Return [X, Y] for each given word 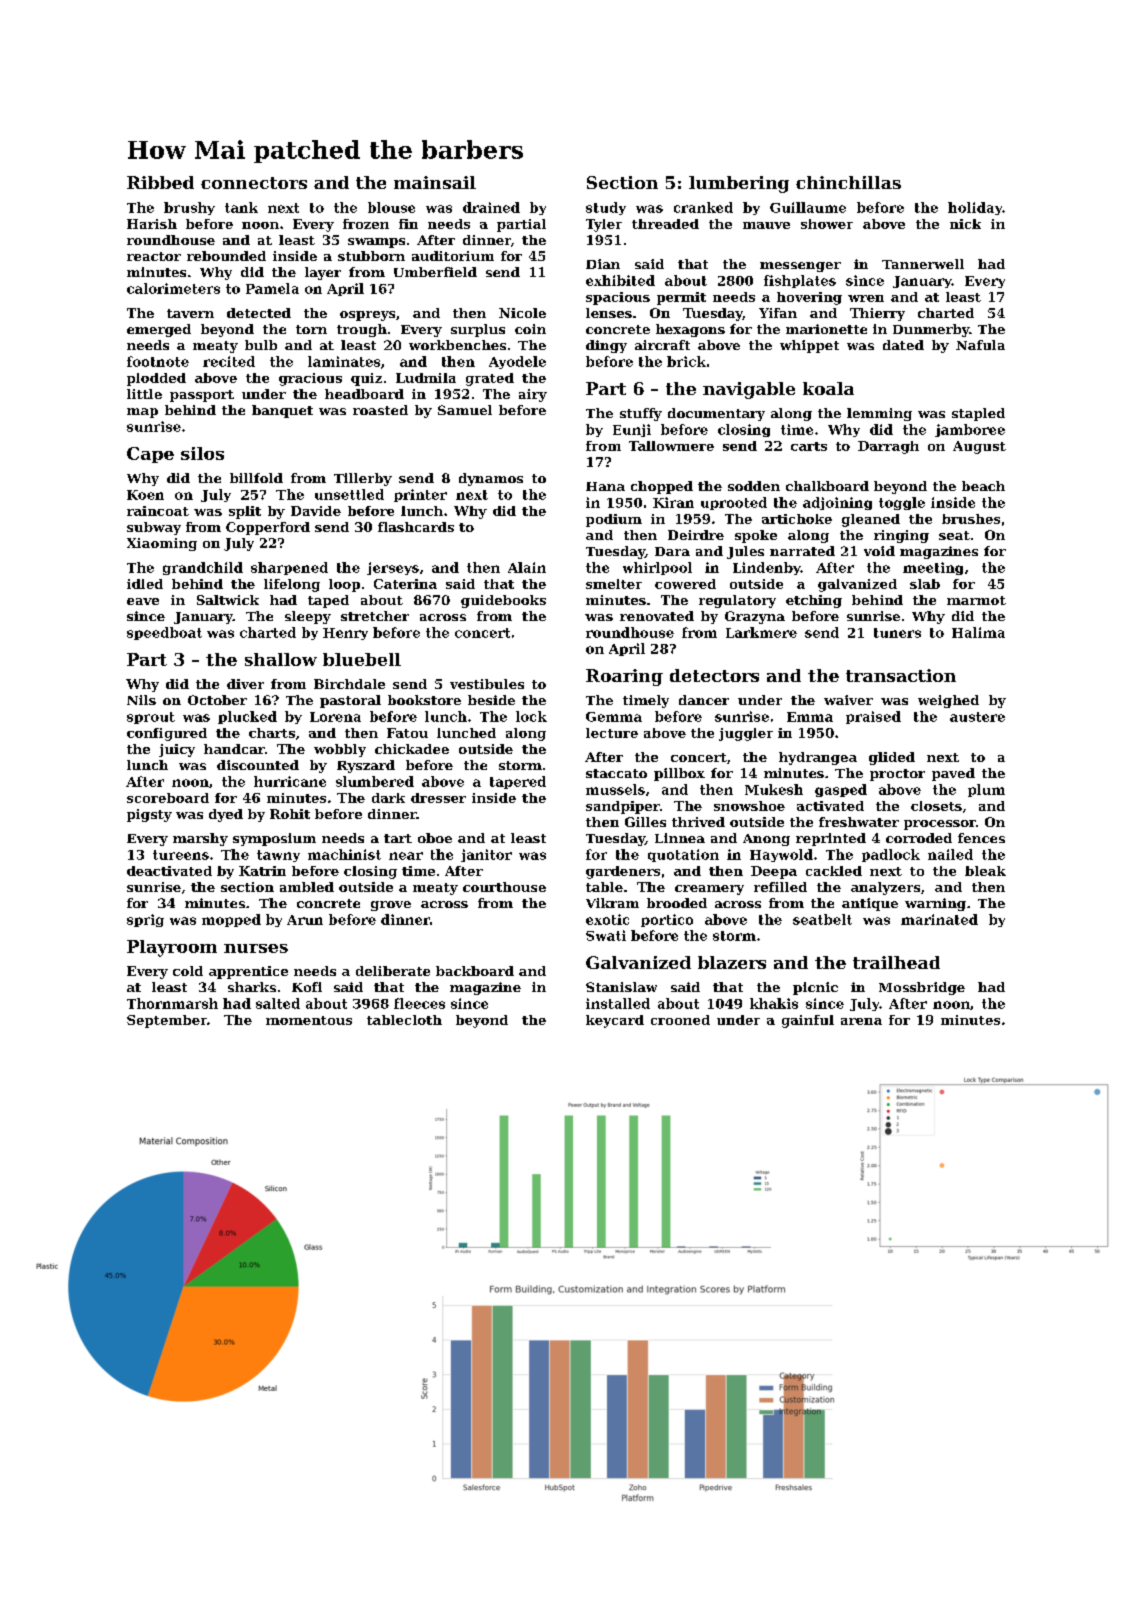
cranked [703, 207]
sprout [151, 718]
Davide [316, 511]
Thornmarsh [172, 1003]
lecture [612, 733]
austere [977, 717]
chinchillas [848, 182]
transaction [901, 675]
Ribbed [160, 182]
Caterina [405, 584]
